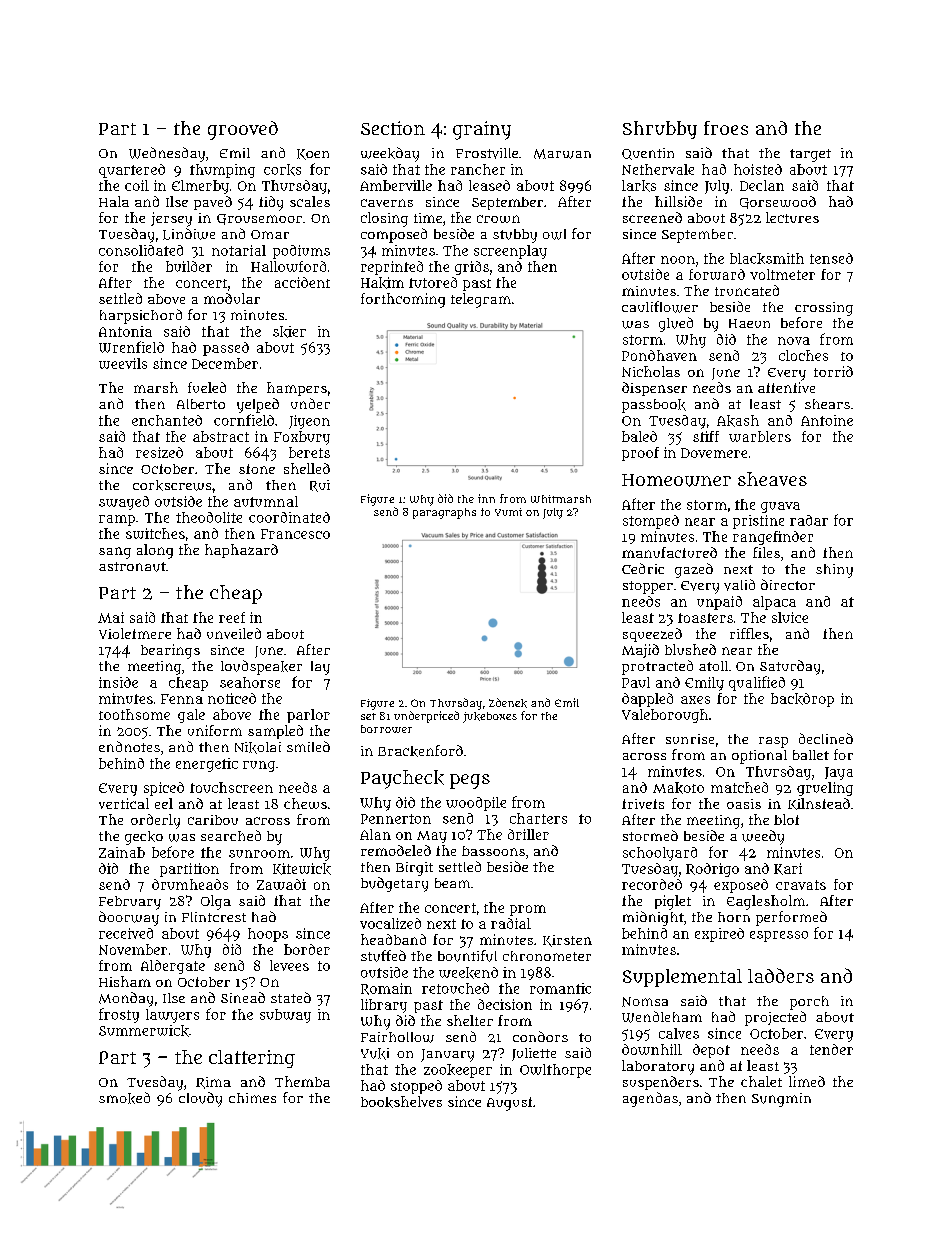  Describe the element at coordinates (241, 551) in the document. I see `haphazard` at that location.
